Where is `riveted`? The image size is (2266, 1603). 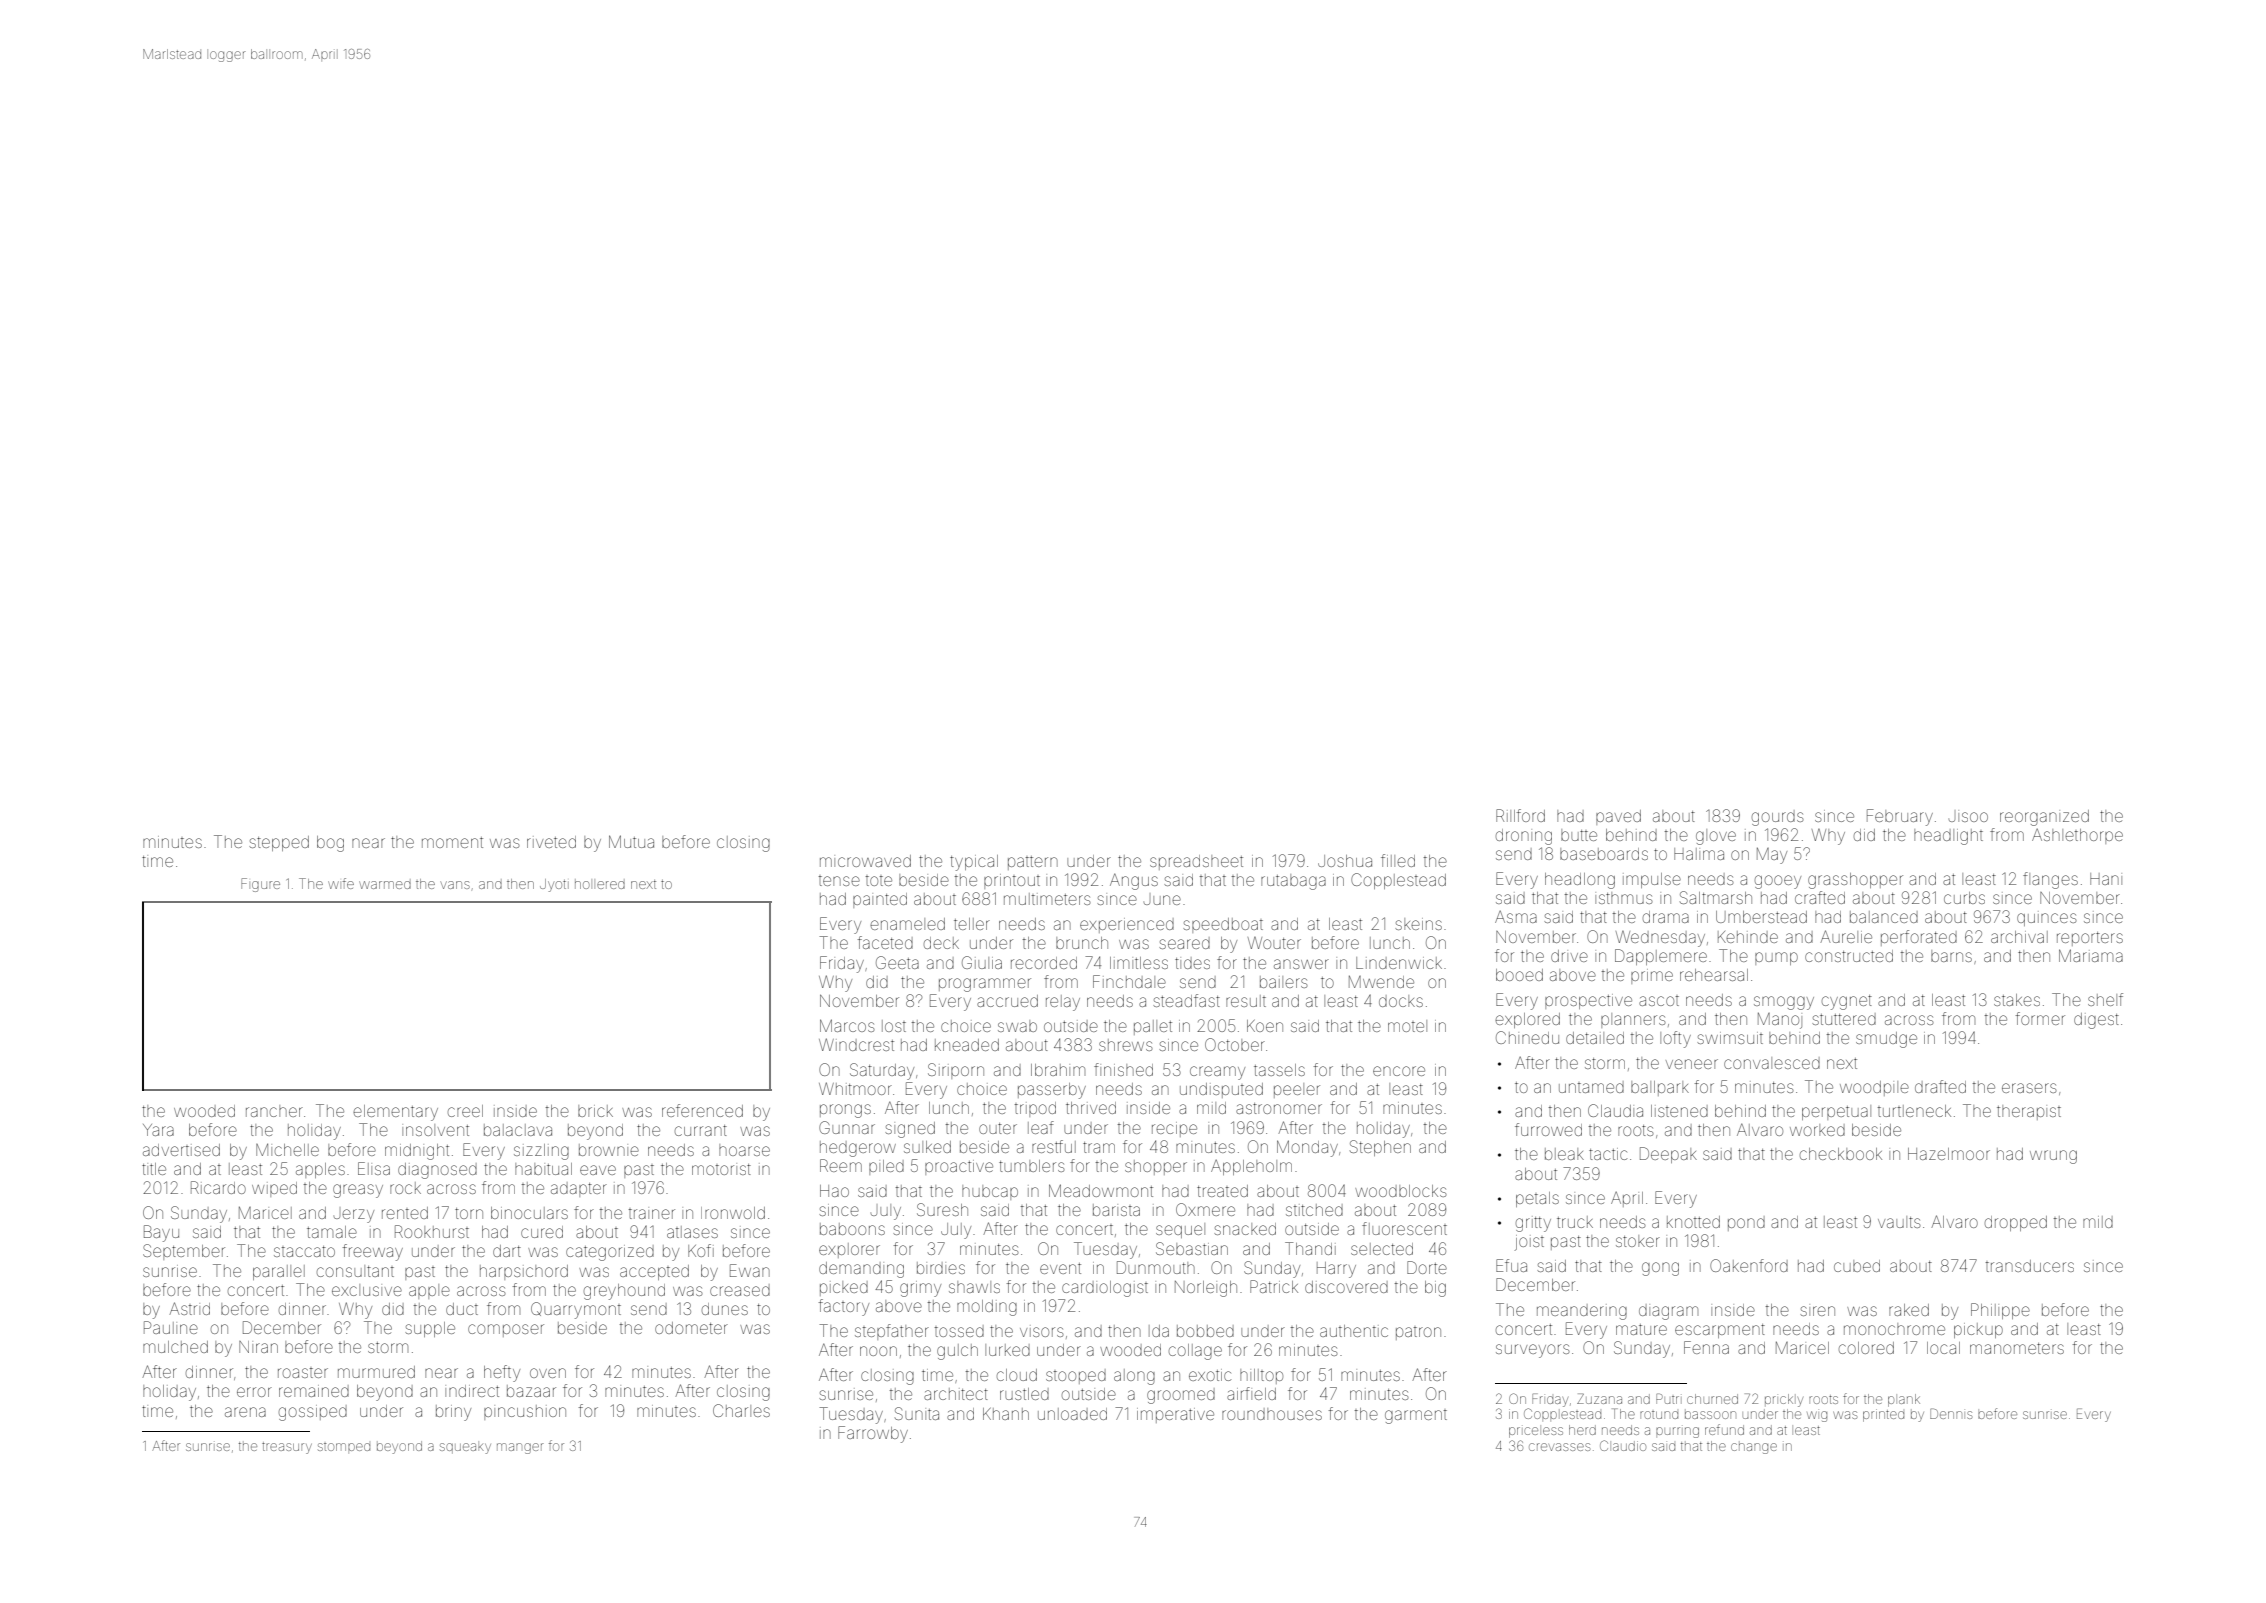
riveted is located at coordinates (551, 842).
